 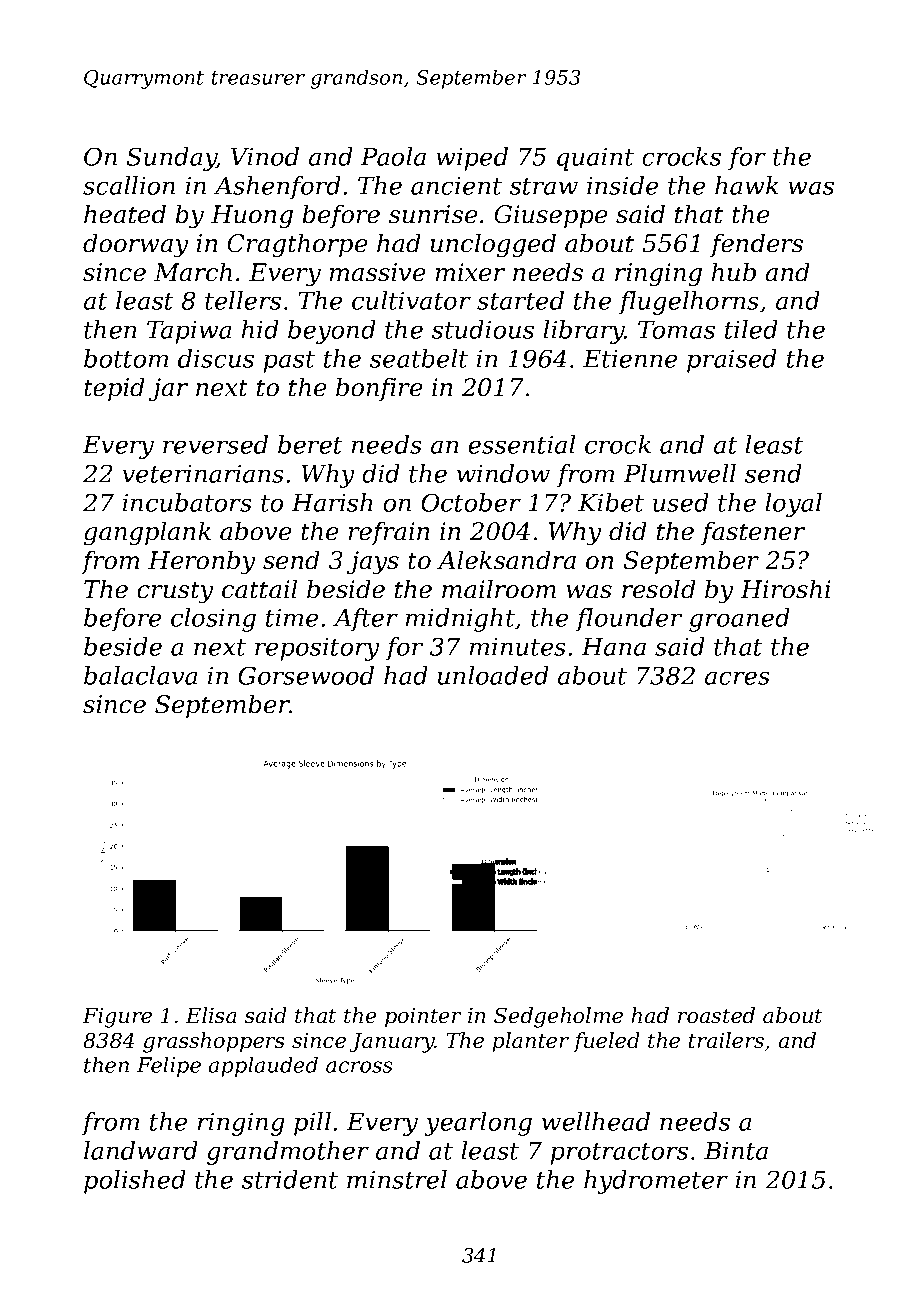 I want to click on loyal, so click(x=793, y=505).
